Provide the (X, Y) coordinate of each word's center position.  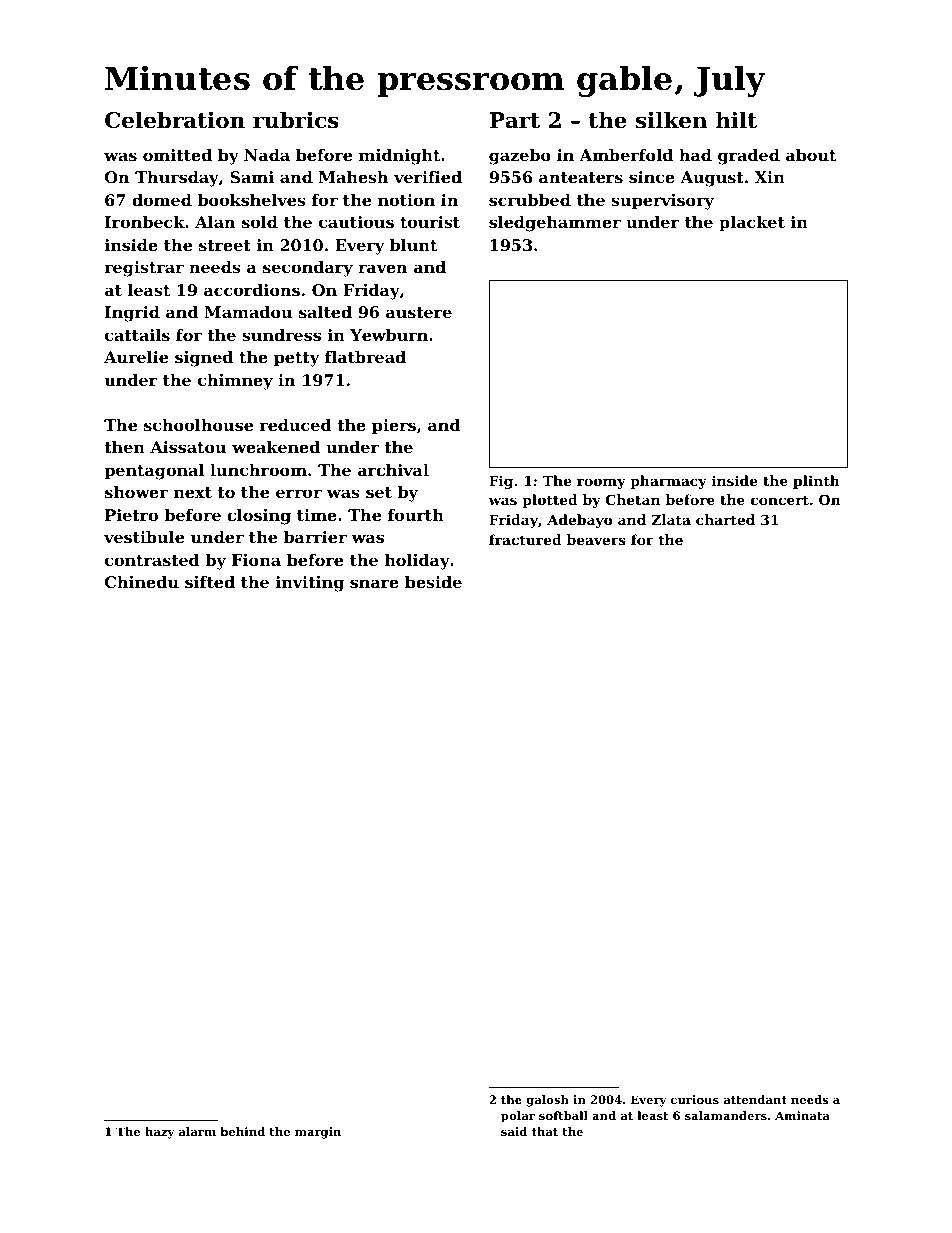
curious (695, 1099)
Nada (267, 155)
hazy (160, 1133)
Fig (501, 482)
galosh (547, 1101)
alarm (197, 1131)
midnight (399, 157)
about (811, 155)
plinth (816, 482)
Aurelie (136, 357)
